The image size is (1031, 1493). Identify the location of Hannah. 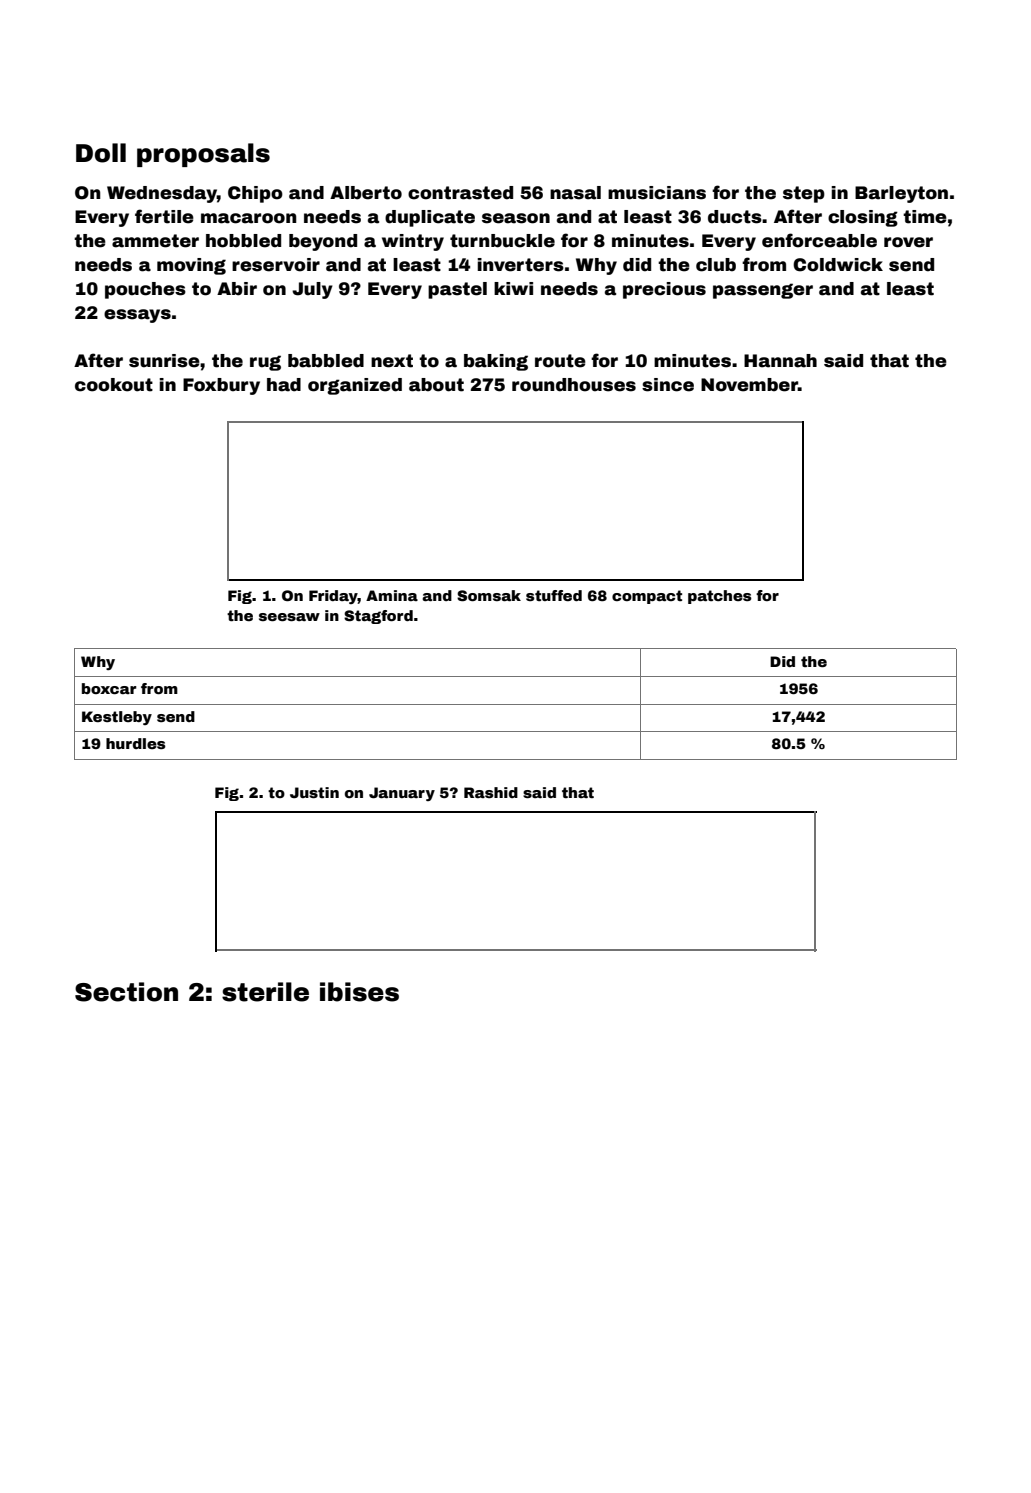
(780, 361).
